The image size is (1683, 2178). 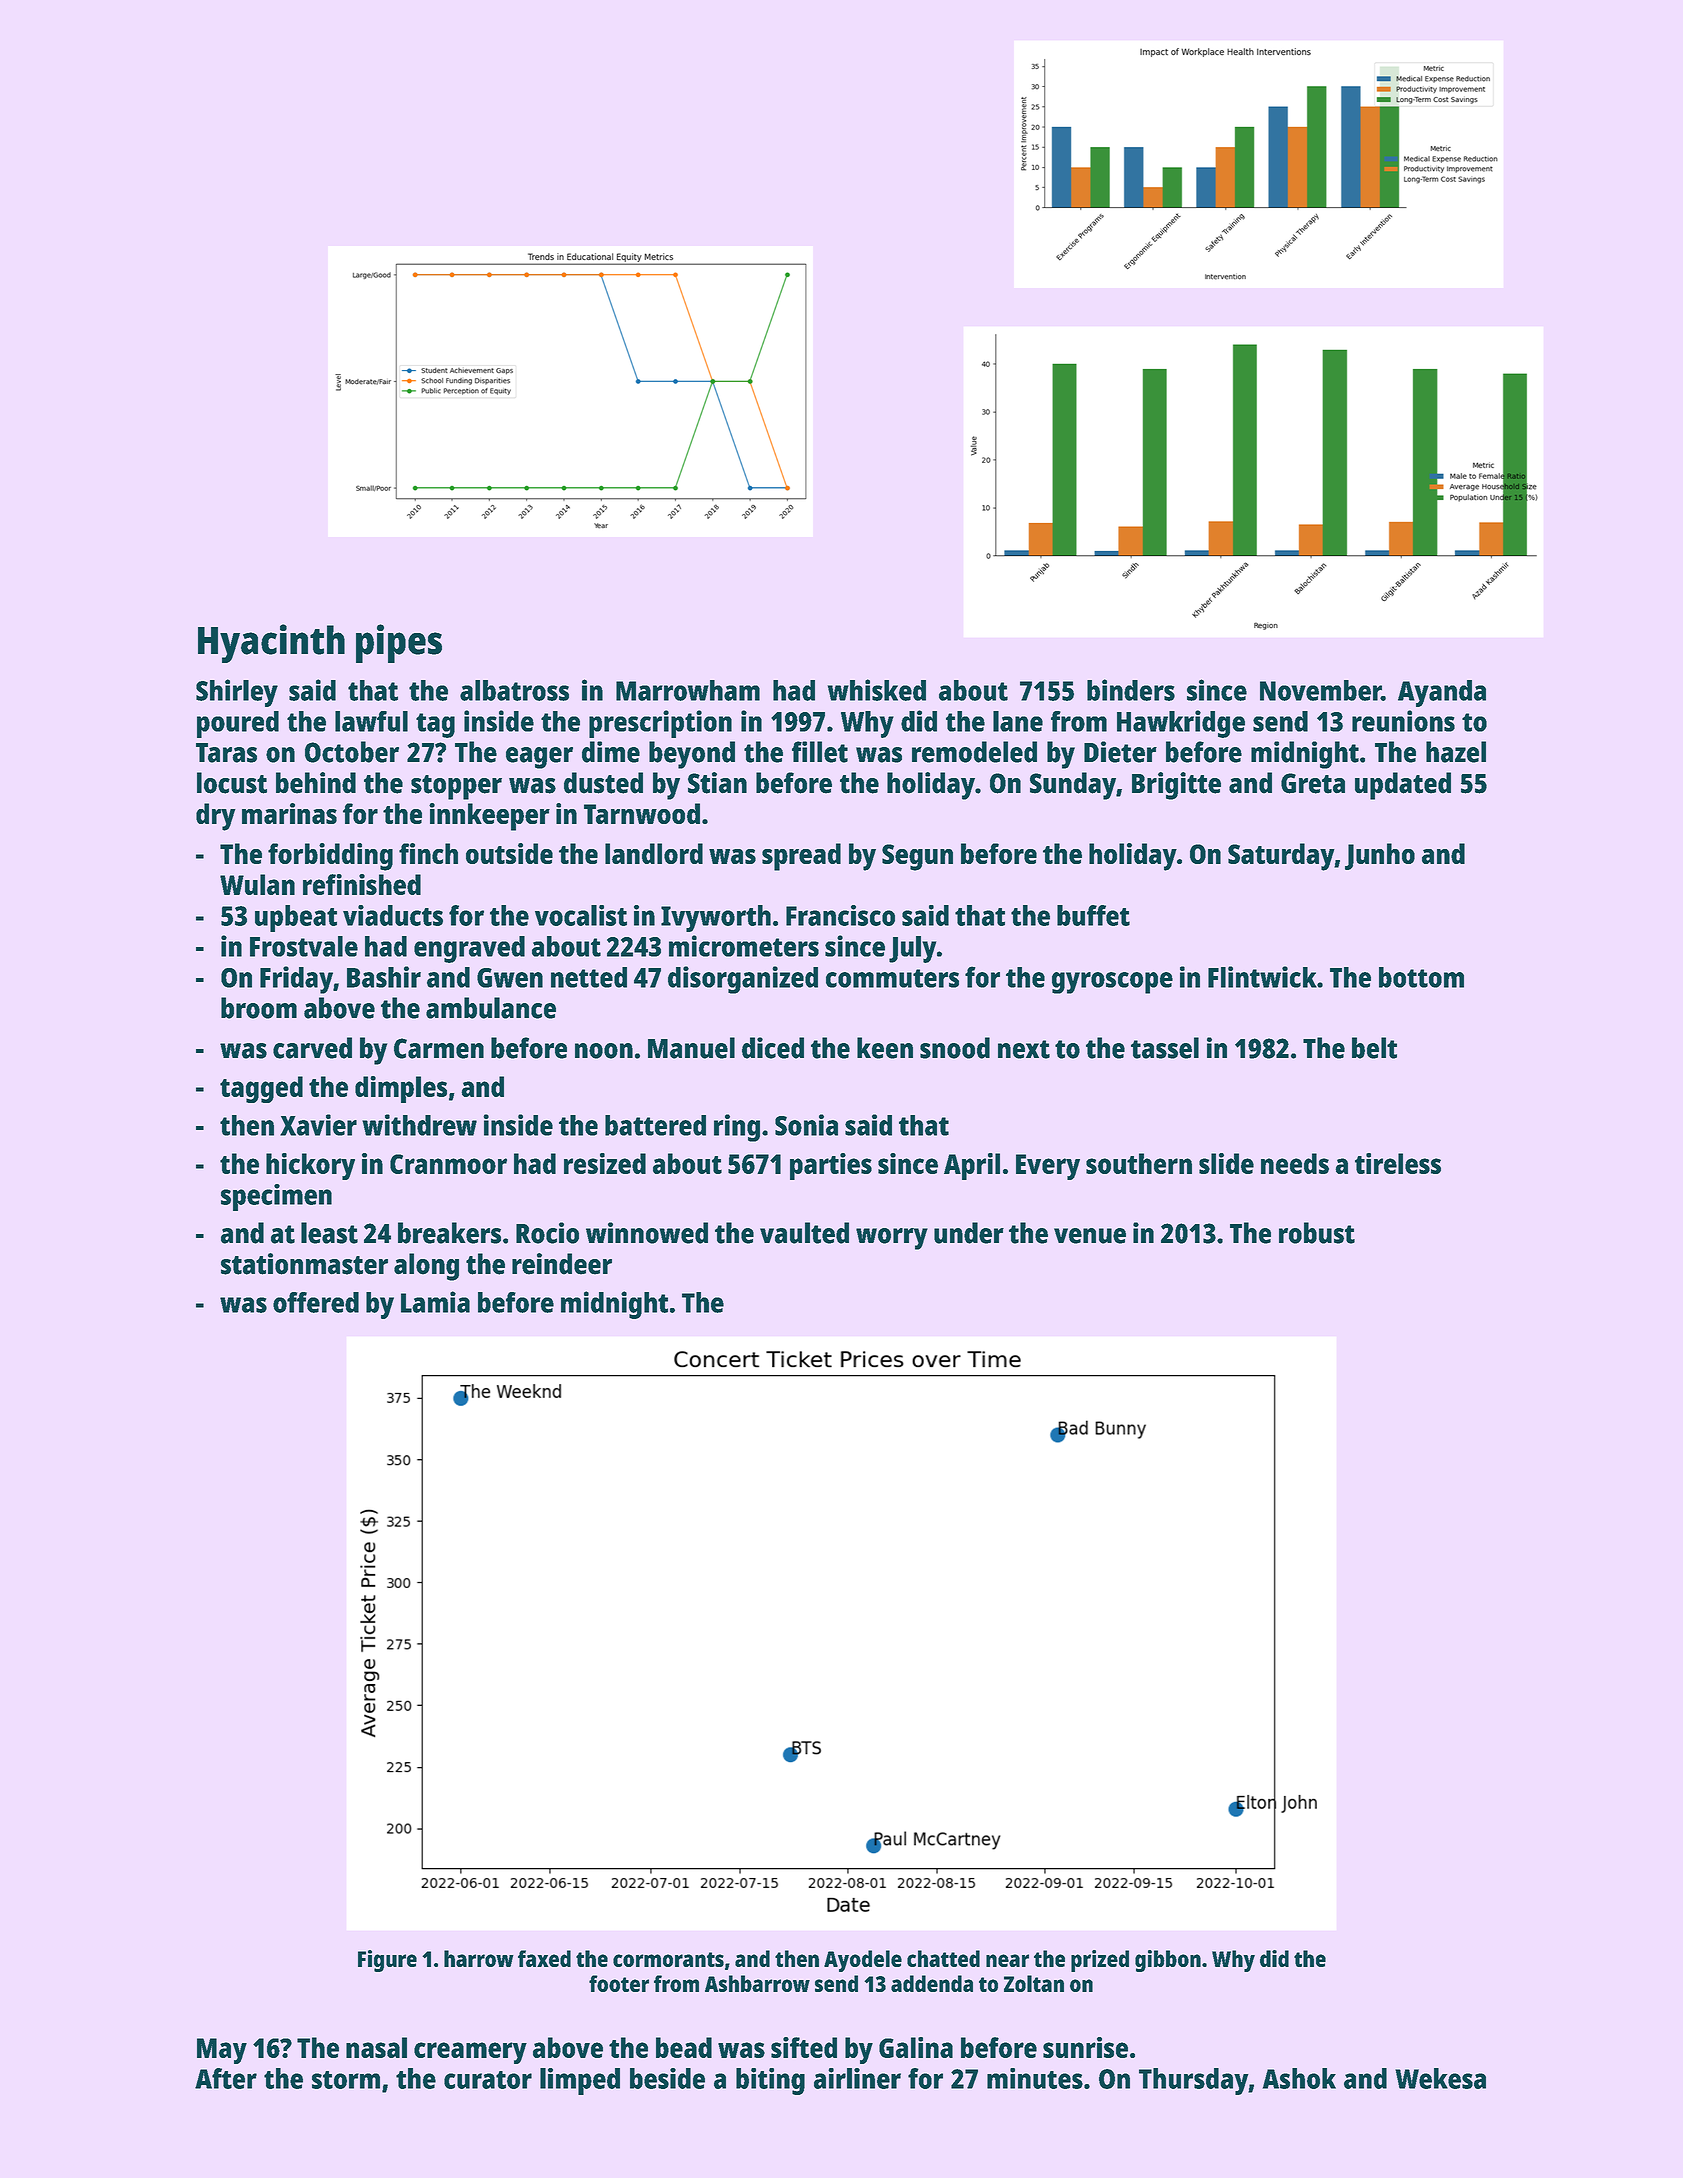 What do you see at coordinates (1168, 1961) in the screenshot?
I see `gibbon` at bounding box center [1168, 1961].
